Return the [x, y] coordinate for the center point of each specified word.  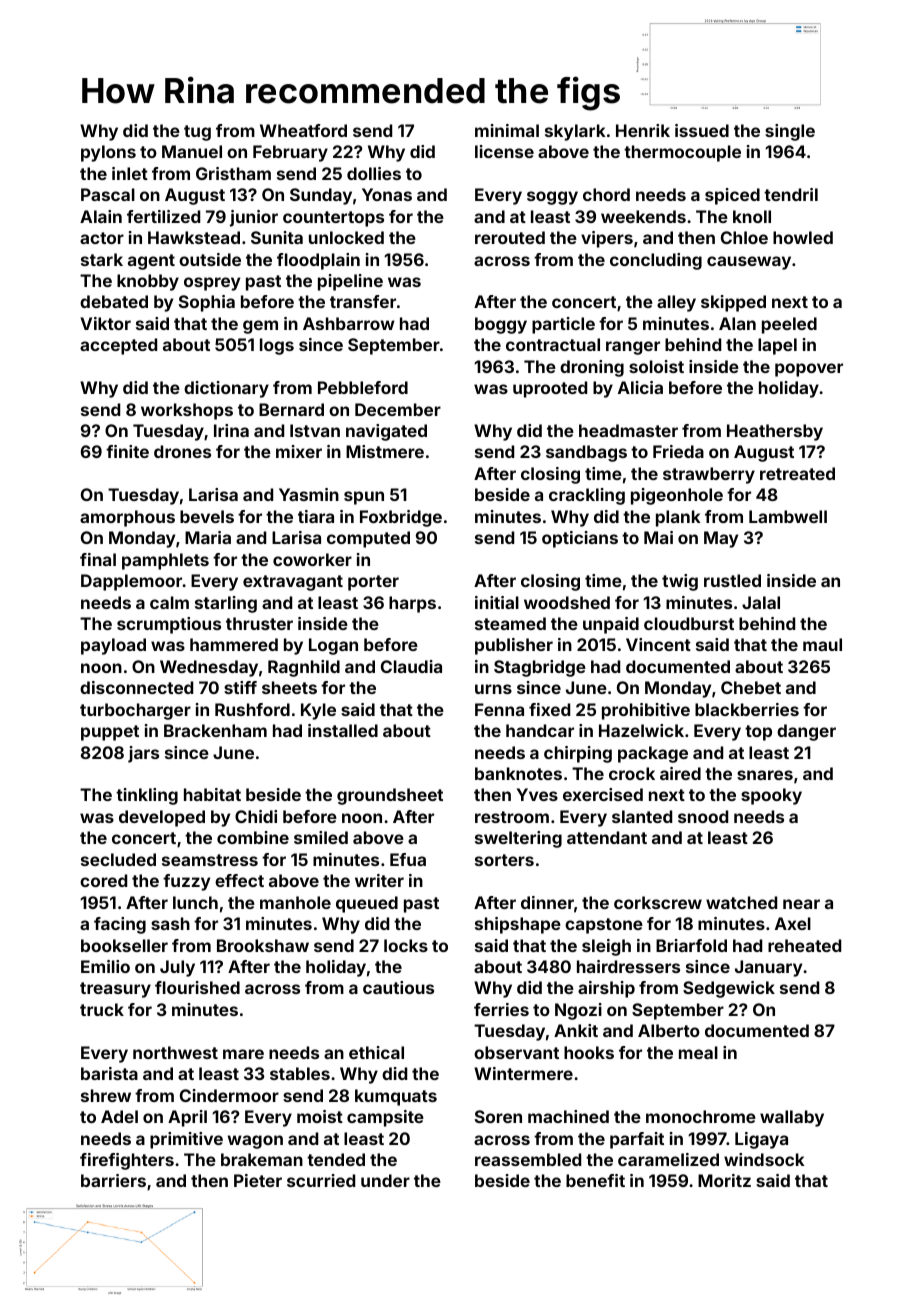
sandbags [586, 453]
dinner [547, 902]
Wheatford [303, 130]
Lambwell [788, 516]
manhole [295, 902]
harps [412, 604]
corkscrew [658, 902]
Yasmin [309, 494]
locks [406, 945]
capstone [604, 926]
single [790, 132]
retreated [797, 473]
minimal [507, 130]
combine [253, 837]
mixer [299, 451]
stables [300, 1073]
